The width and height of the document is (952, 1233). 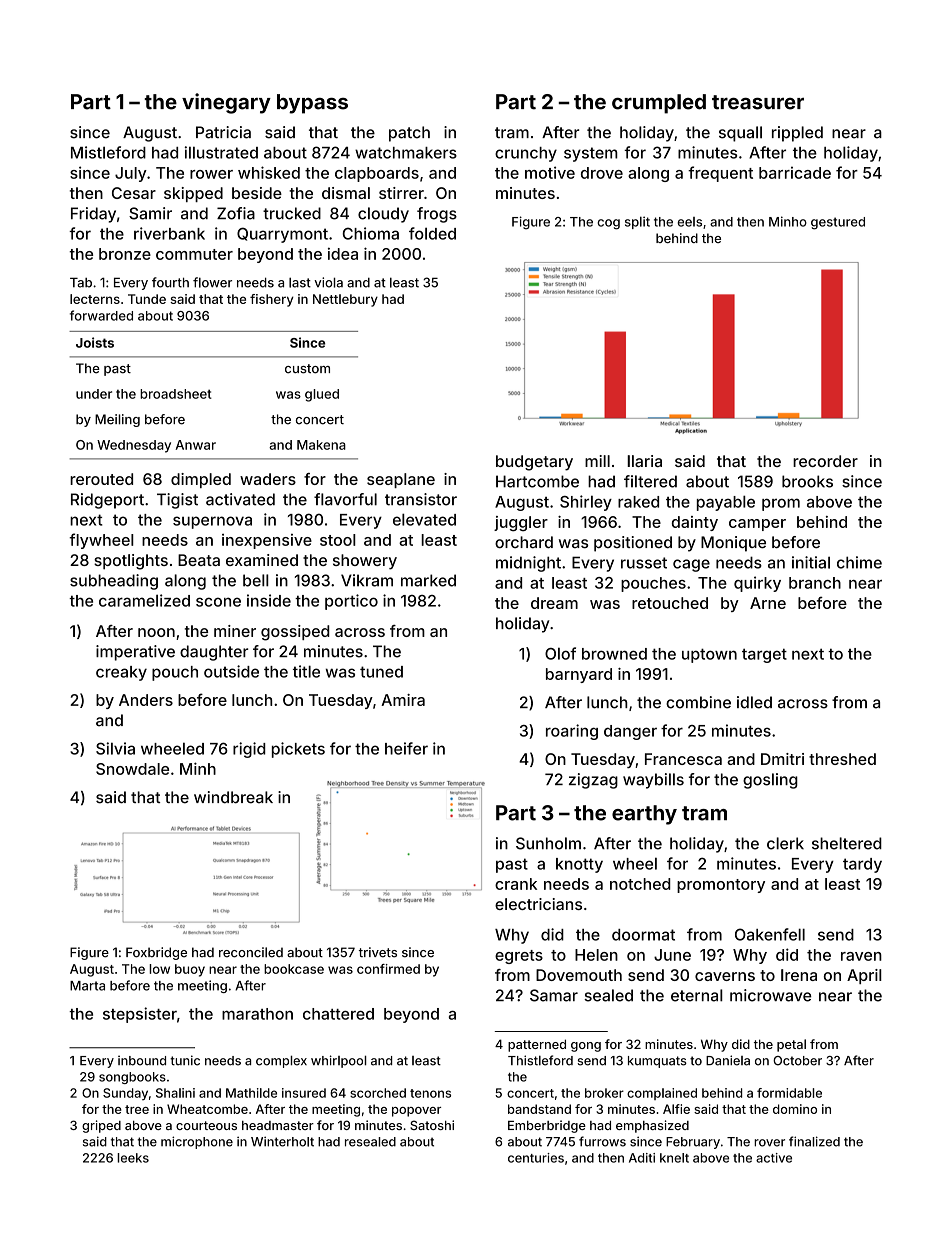 I want to click on Winterholt, so click(x=282, y=1141).
